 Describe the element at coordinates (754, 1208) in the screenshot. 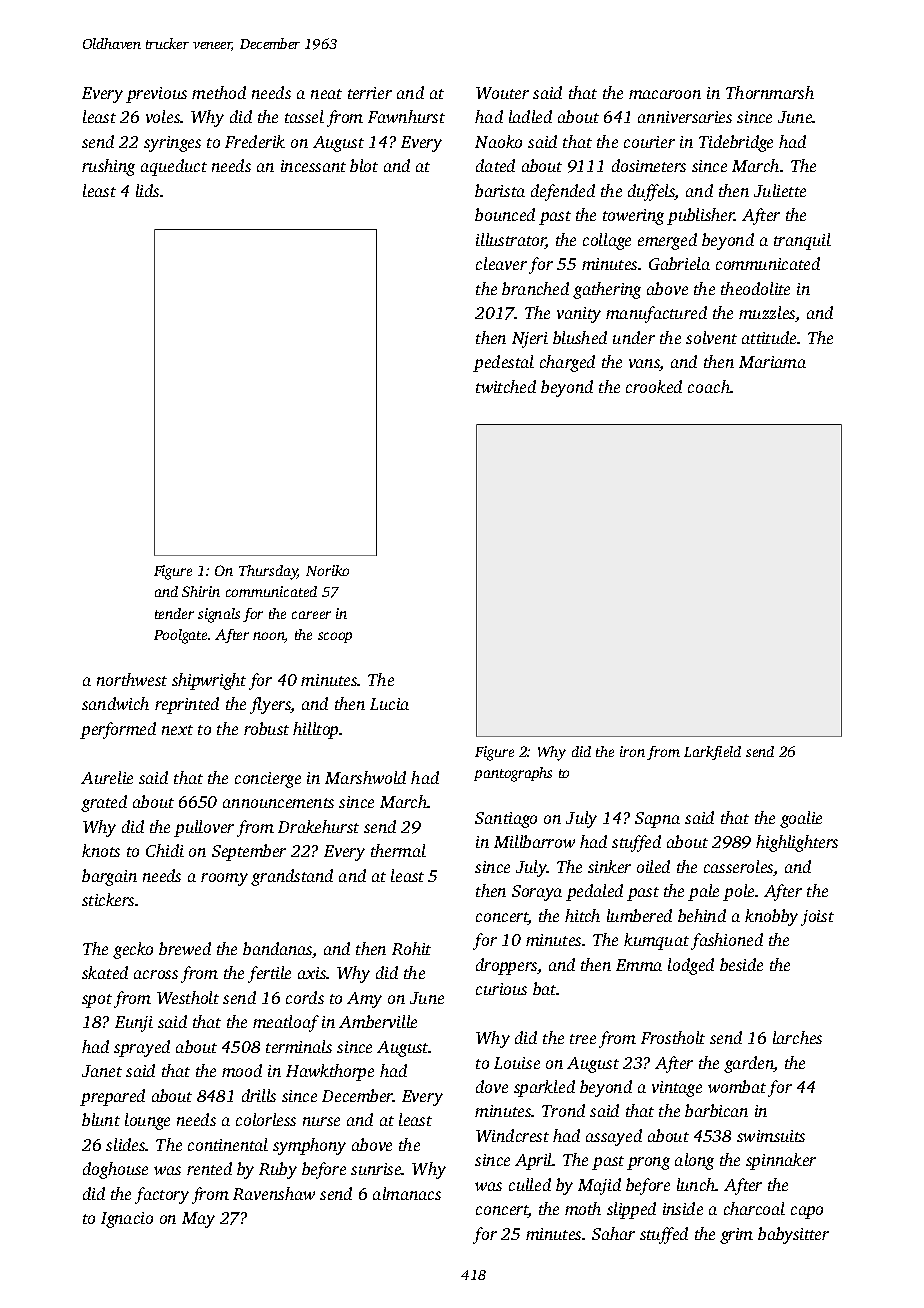

I see `charcoal` at that location.
